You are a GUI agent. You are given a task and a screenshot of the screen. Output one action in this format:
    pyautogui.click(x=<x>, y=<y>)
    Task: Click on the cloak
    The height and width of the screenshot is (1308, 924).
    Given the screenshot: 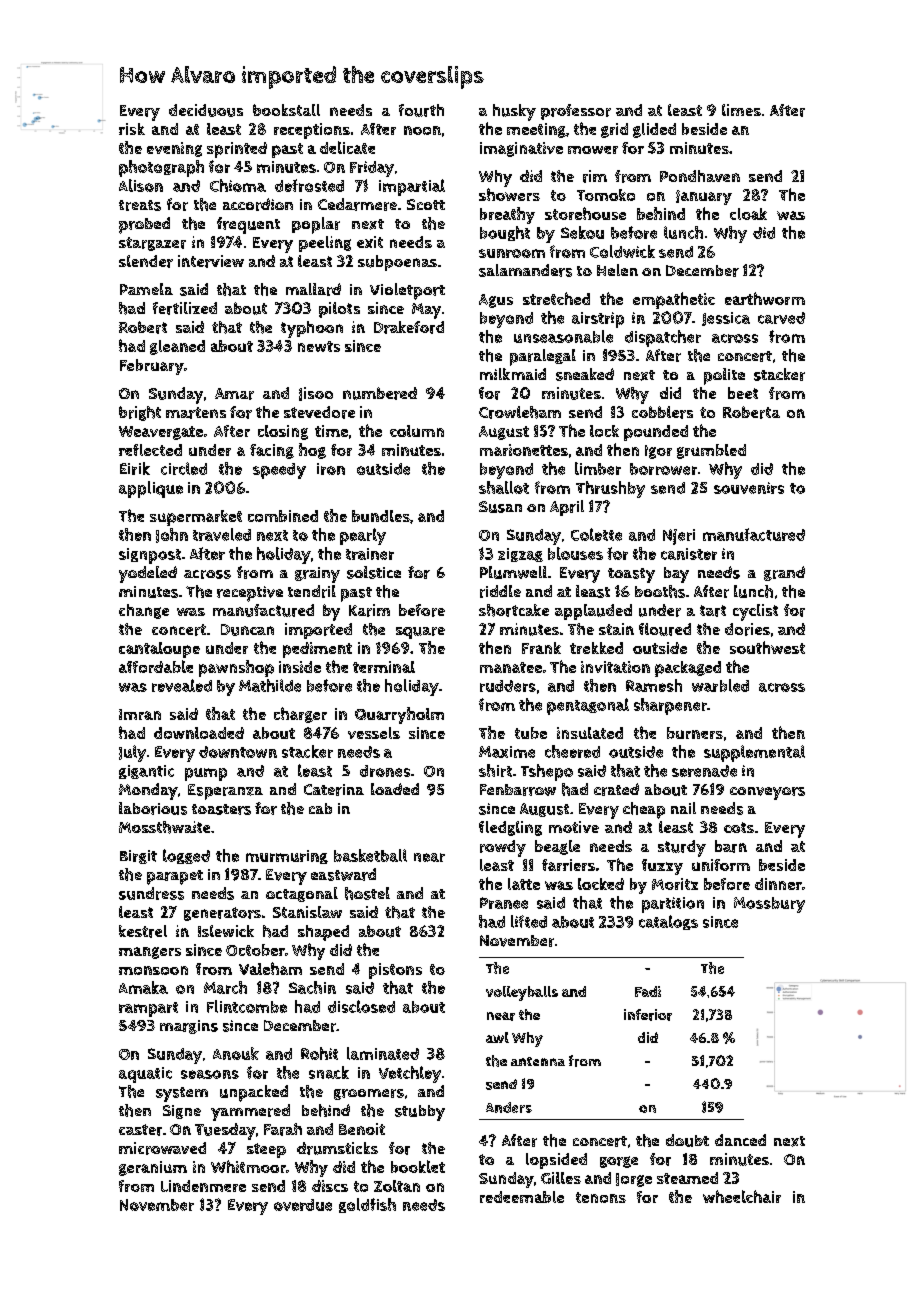 What is the action you would take?
    pyautogui.click(x=748, y=214)
